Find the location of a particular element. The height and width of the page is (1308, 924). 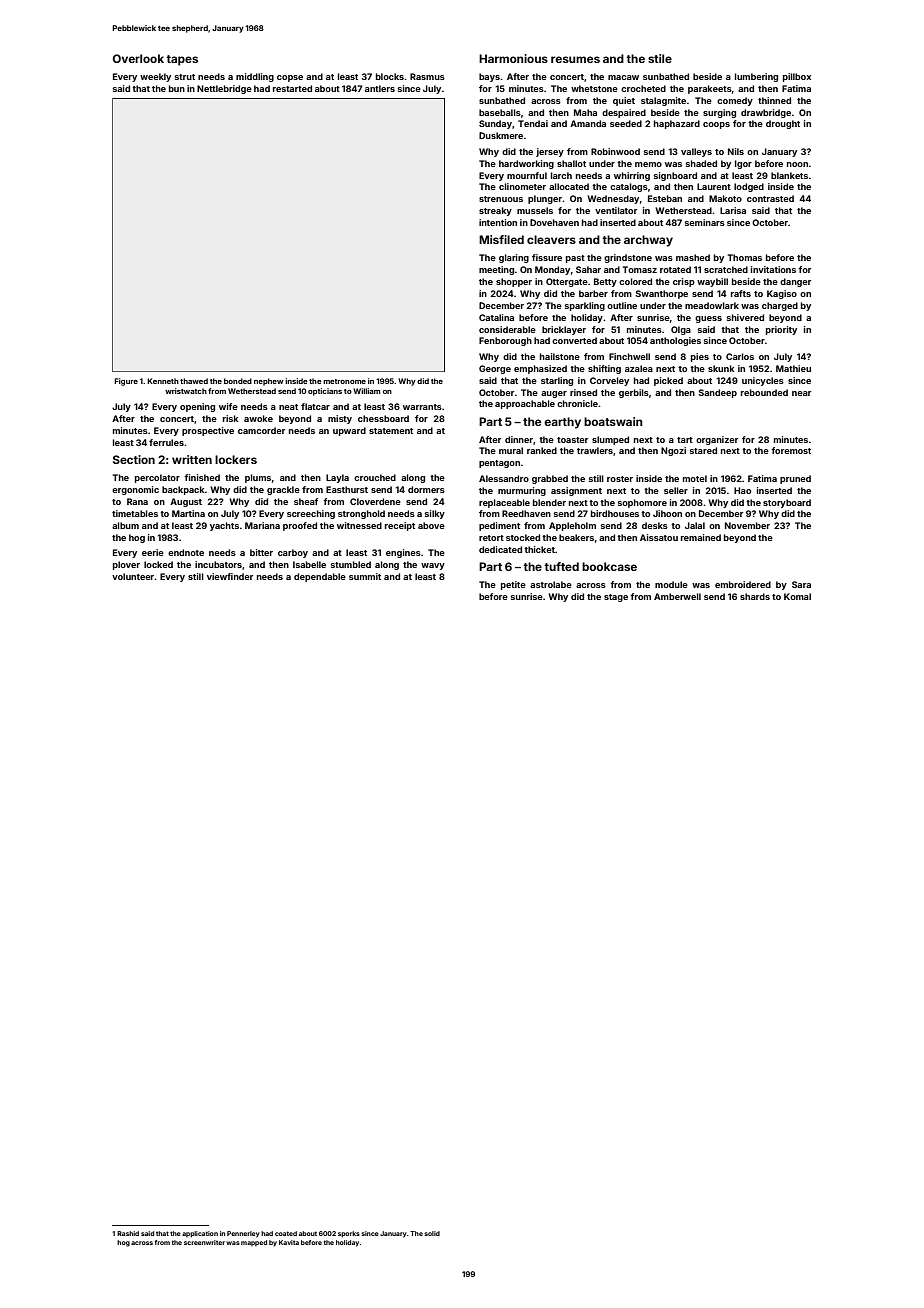

viewfinder is located at coordinates (230, 576).
